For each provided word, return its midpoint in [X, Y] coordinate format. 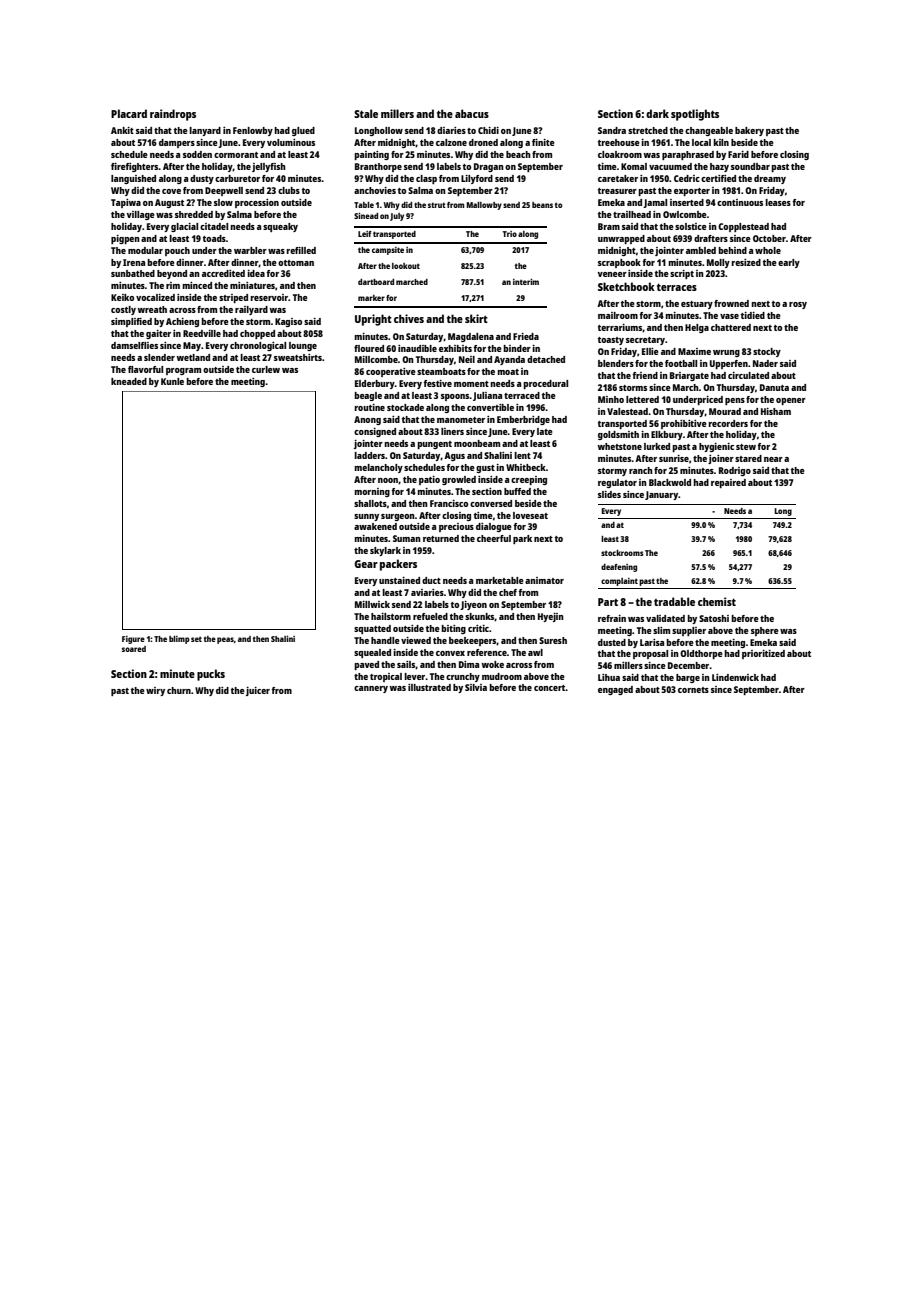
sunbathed [133, 273]
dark [657, 113]
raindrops [173, 115]
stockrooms [622, 553]
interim [526, 281]
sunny [366, 517]
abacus [472, 113]
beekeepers [473, 641]
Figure [133, 640]
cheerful [494, 538]
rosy [798, 305]
